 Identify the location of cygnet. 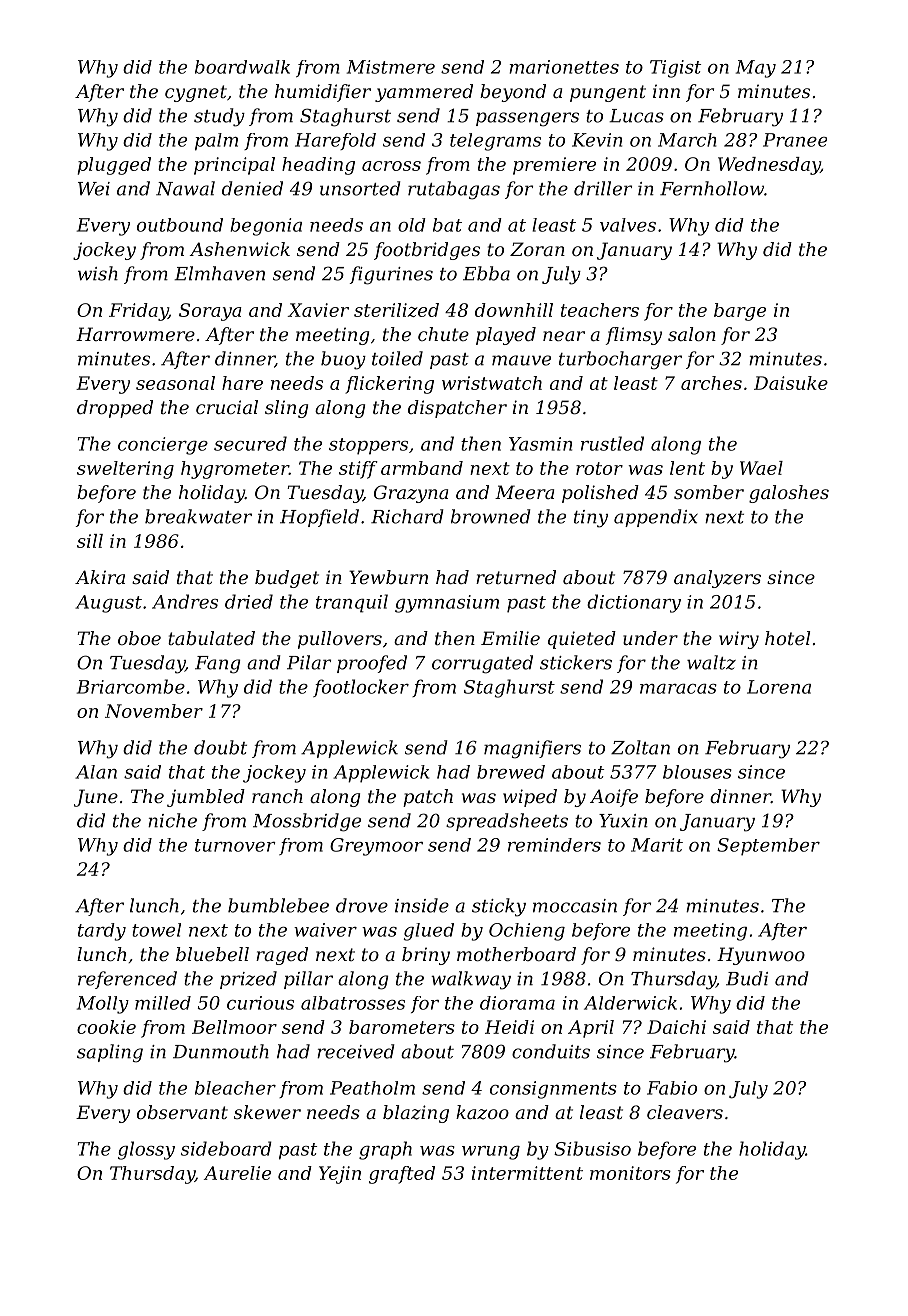
(196, 93).
